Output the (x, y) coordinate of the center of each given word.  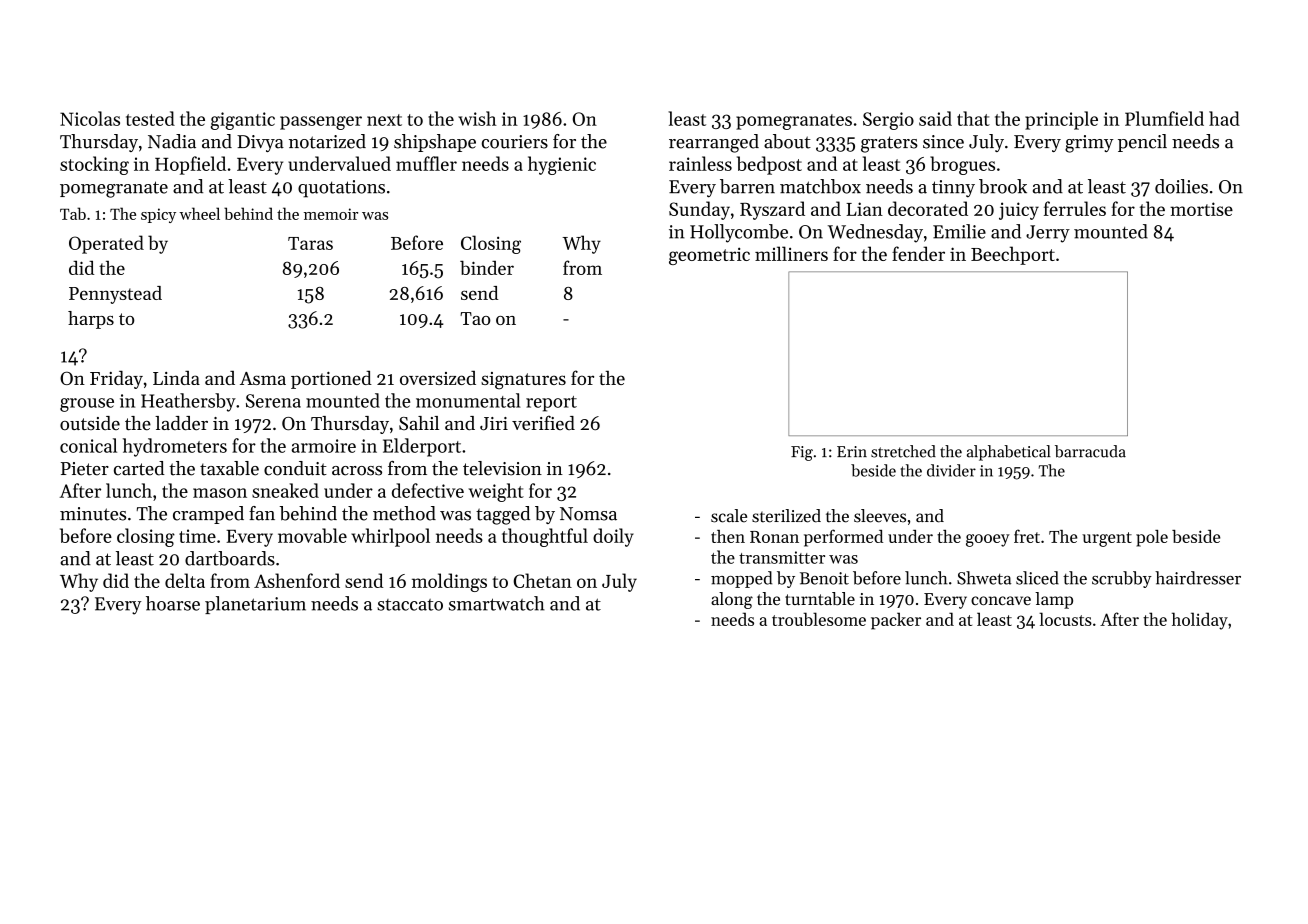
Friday (116, 379)
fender (918, 253)
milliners (791, 253)
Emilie (959, 231)
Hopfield (190, 165)
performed (843, 538)
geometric (709, 256)
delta (185, 580)
